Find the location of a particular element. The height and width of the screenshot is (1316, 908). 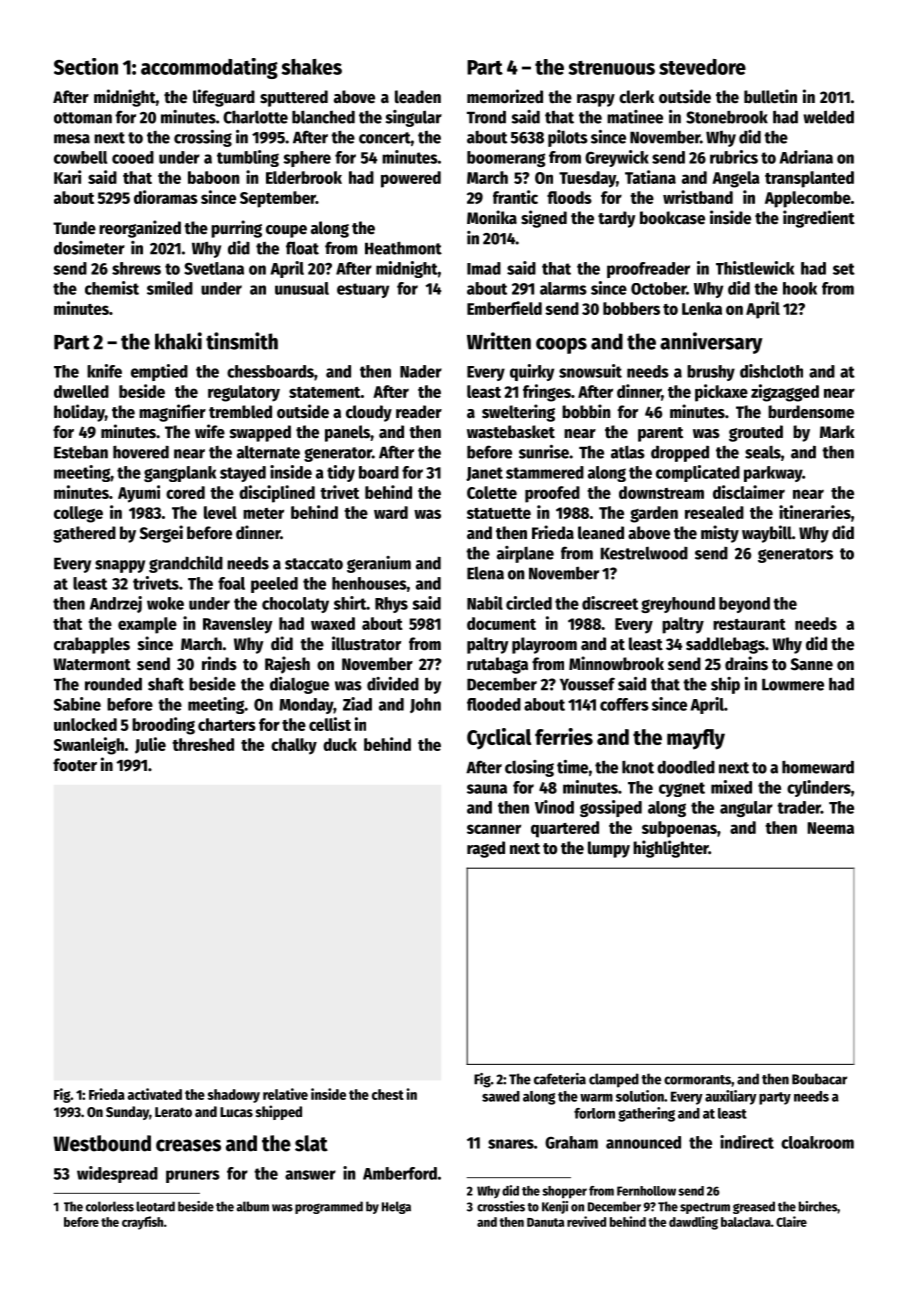

Neema is located at coordinates (830, 828).
